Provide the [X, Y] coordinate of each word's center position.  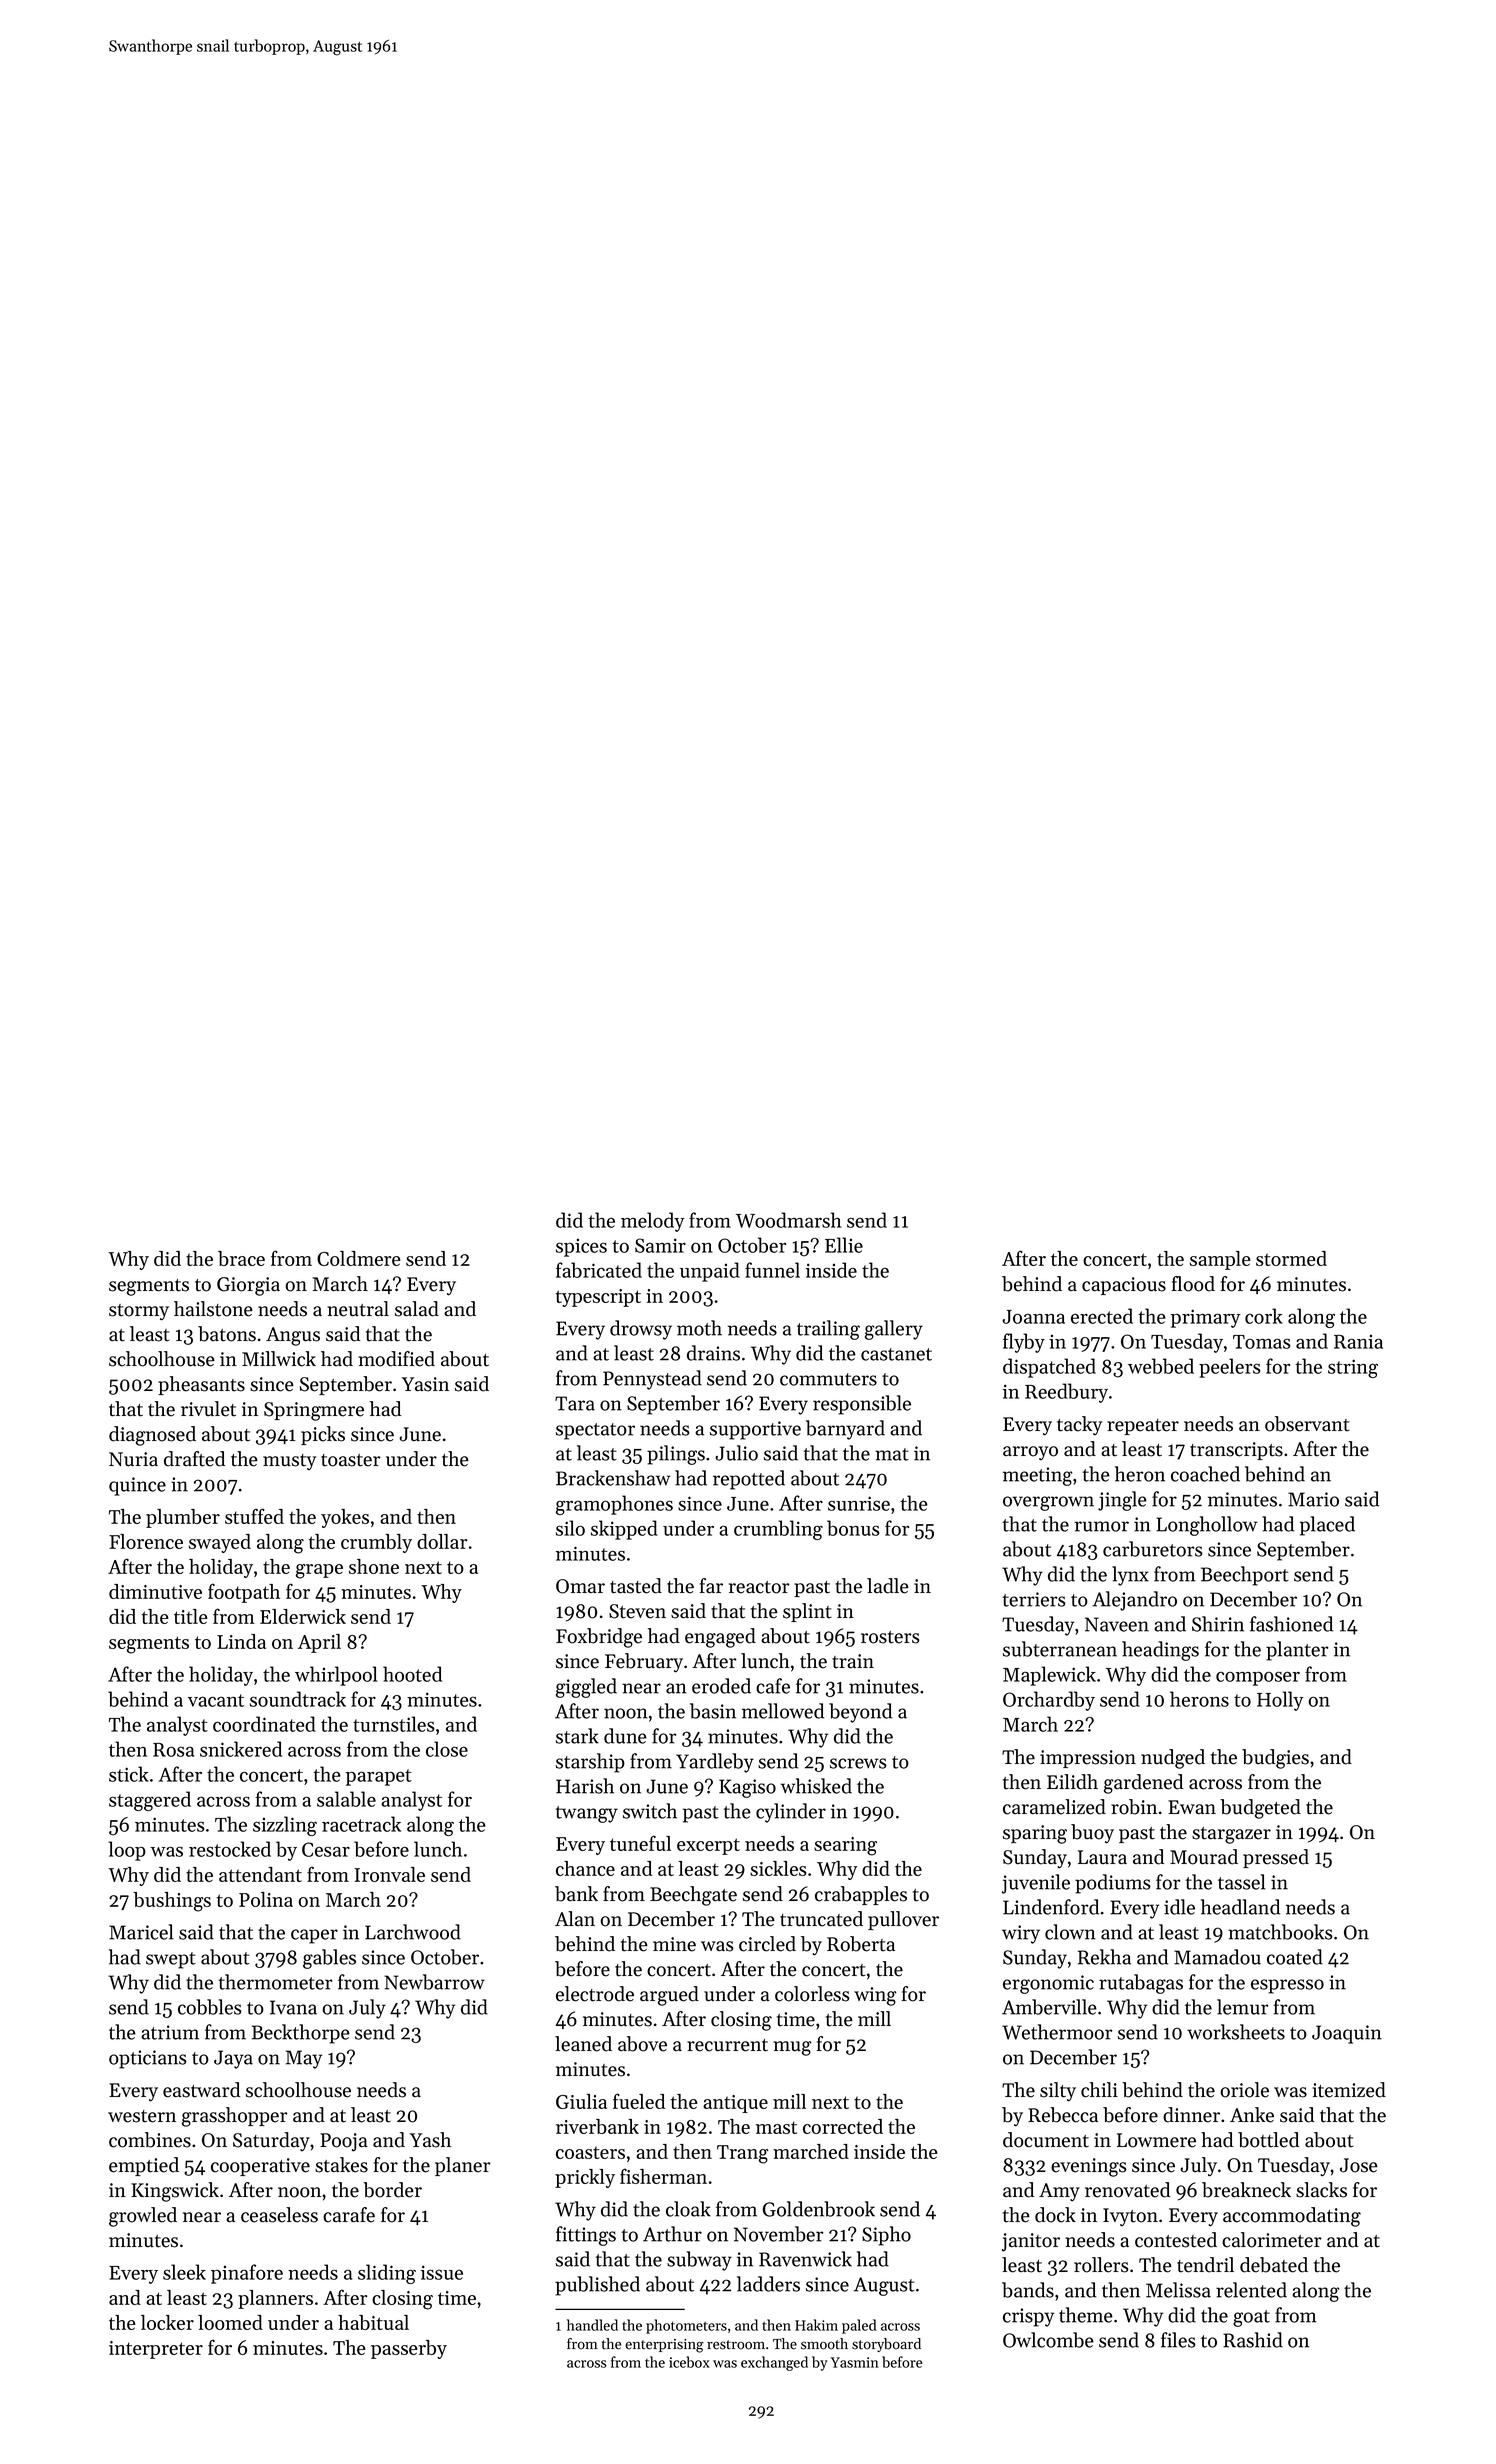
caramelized [1054, 1807]
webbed [1161, 1366]
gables [329, 1959]
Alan [575, 1918]
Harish [585, 1786]
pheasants [201, 1385]
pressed [1276, 1858]
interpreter [156, 2350]
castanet [896, 1354]
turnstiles [393, 1724]
